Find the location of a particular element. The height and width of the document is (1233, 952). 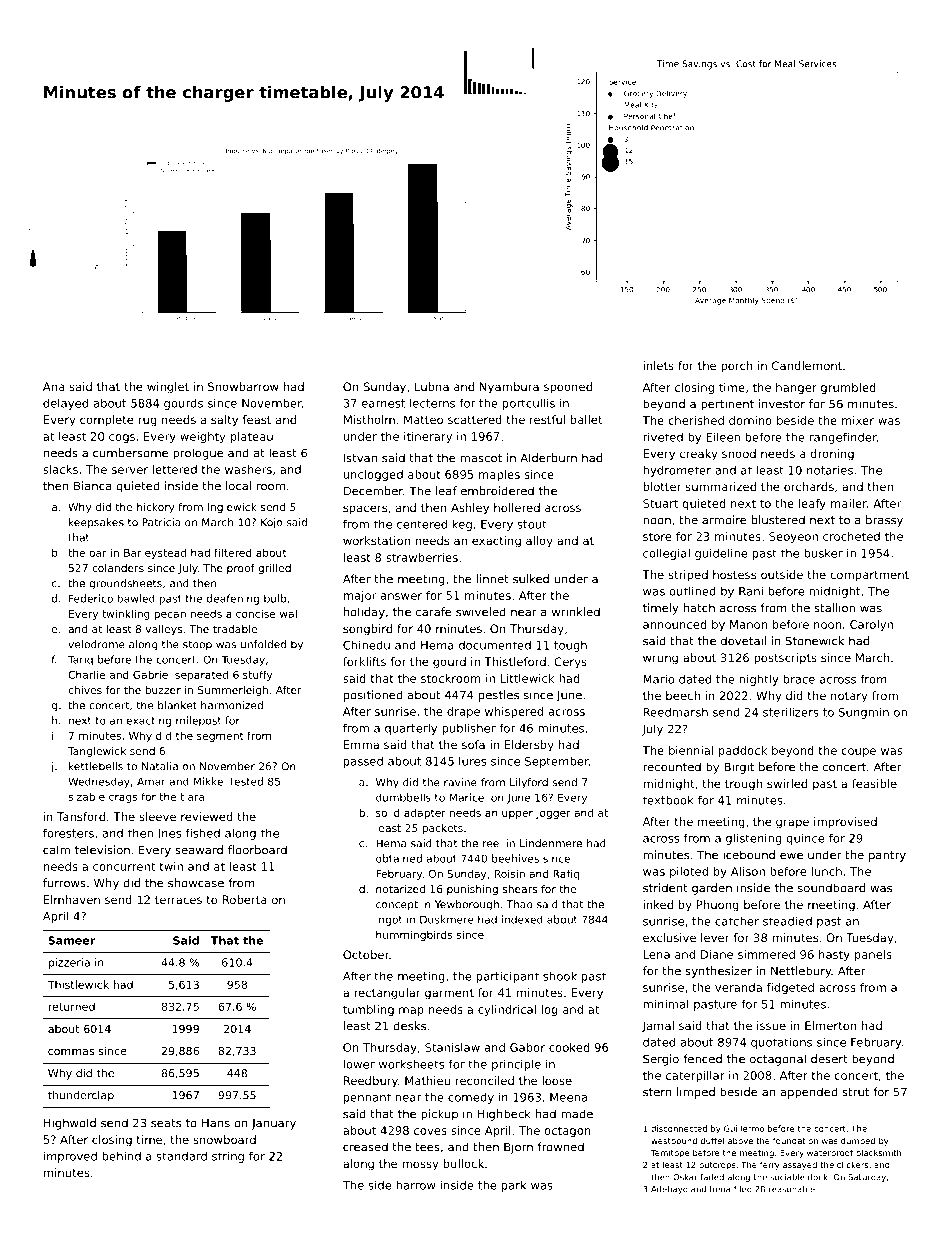

Lubna is located at coordinates (432, 386).
